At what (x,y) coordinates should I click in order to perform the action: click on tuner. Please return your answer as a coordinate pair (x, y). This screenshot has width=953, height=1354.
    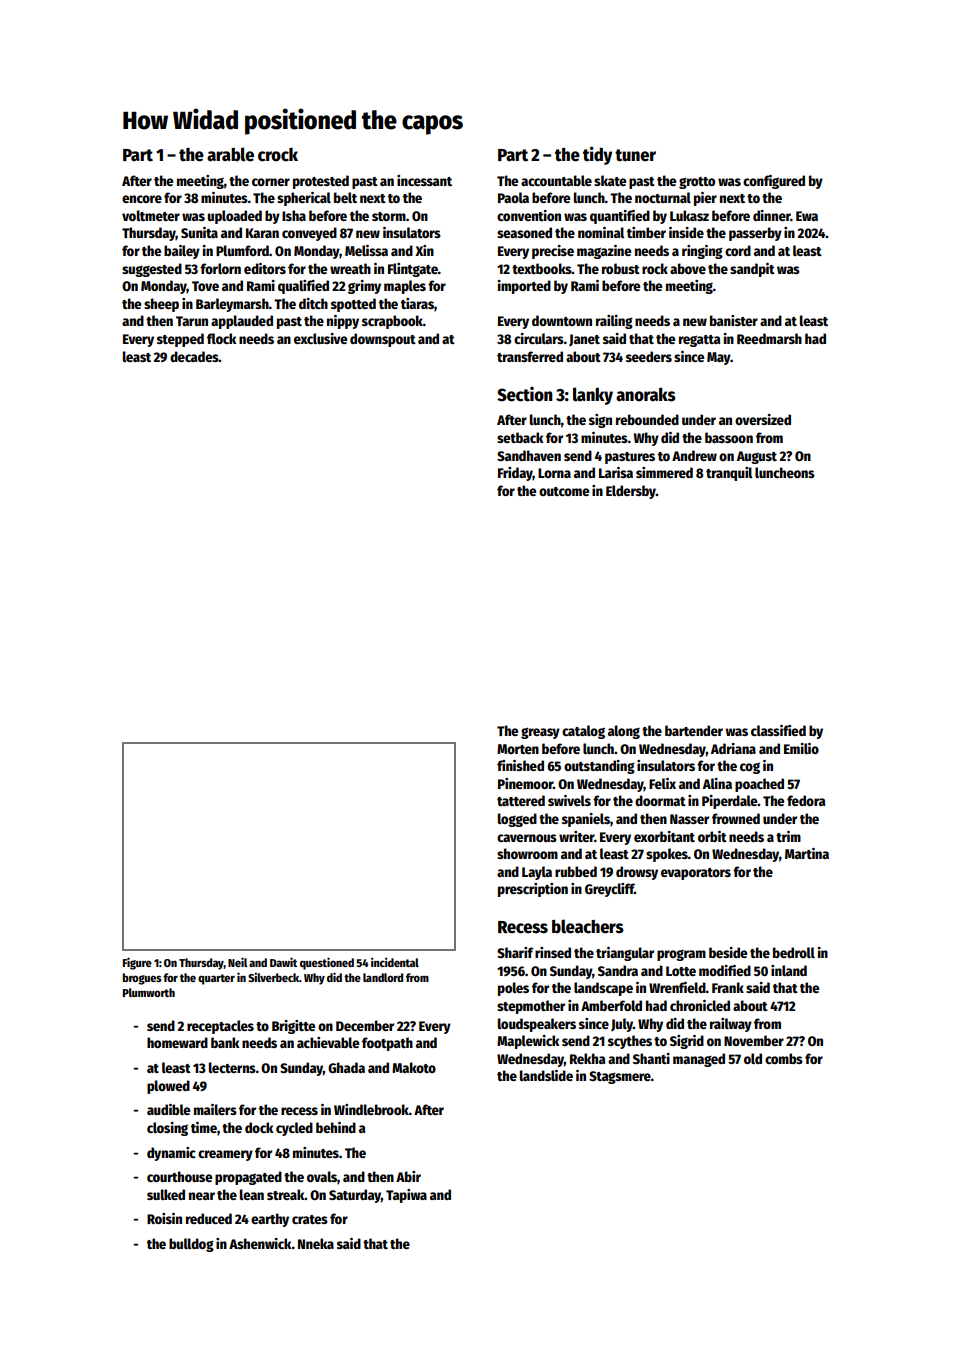
    Looking at the image, I should click on (635, 155).
